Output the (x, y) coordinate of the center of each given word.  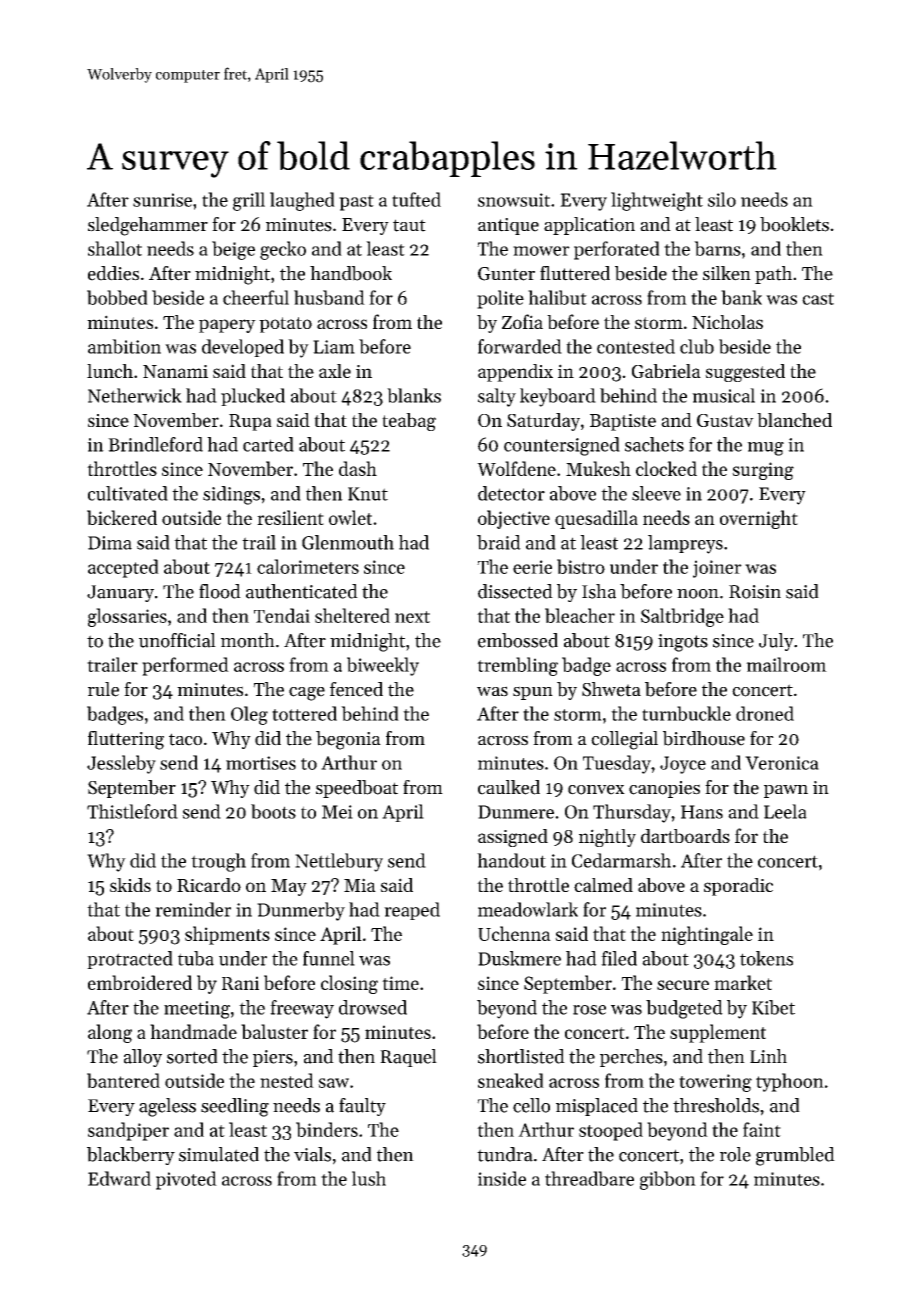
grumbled (795, 1156)
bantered (123, 1080)
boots (273, 811)
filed (619, 958)
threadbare (589, 1178)
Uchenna (514, 933)
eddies (113, 273)
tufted (416, 199)
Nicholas (727, 322)
